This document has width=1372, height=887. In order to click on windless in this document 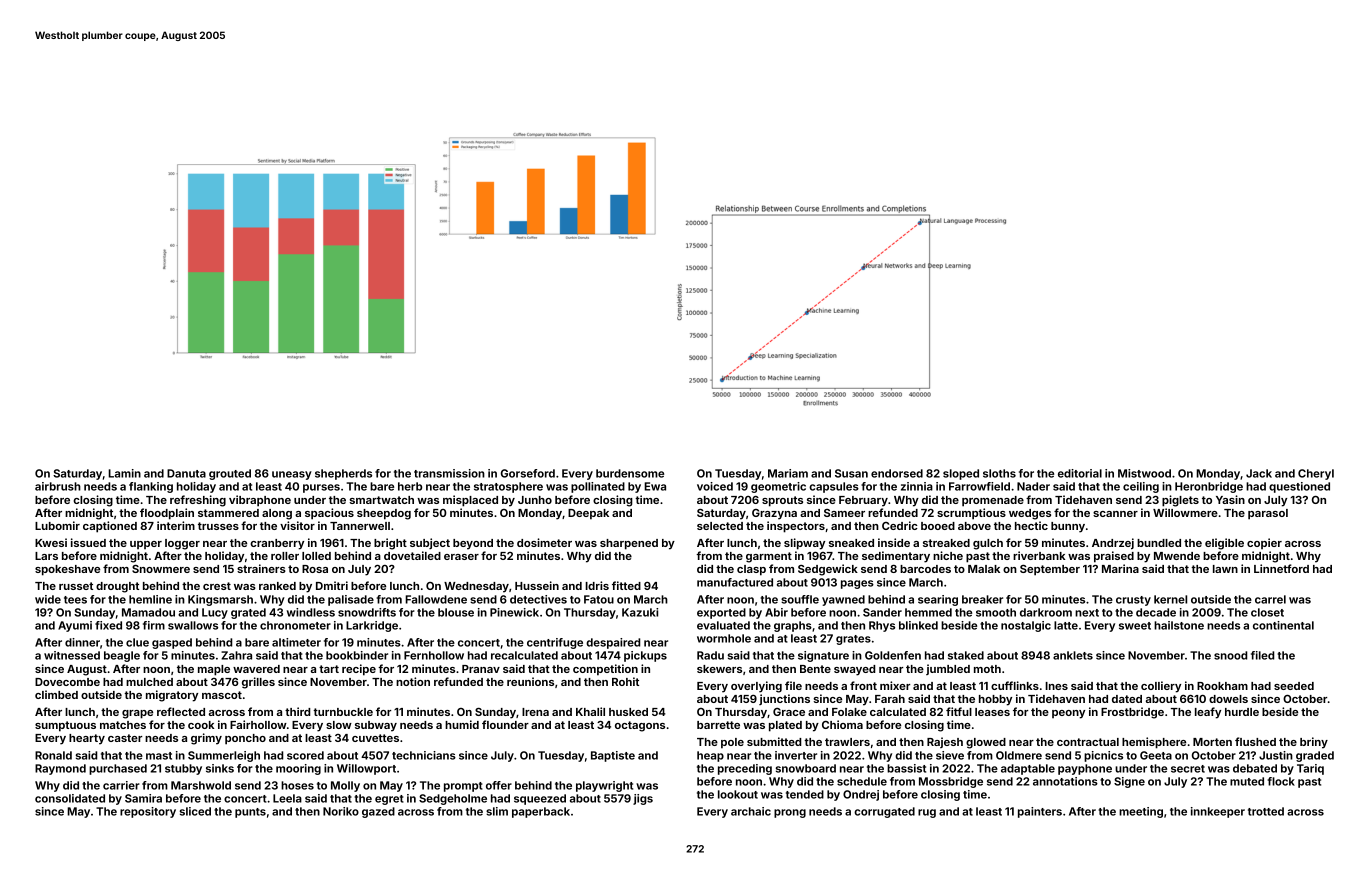, I will do `click(311, 612)`.
